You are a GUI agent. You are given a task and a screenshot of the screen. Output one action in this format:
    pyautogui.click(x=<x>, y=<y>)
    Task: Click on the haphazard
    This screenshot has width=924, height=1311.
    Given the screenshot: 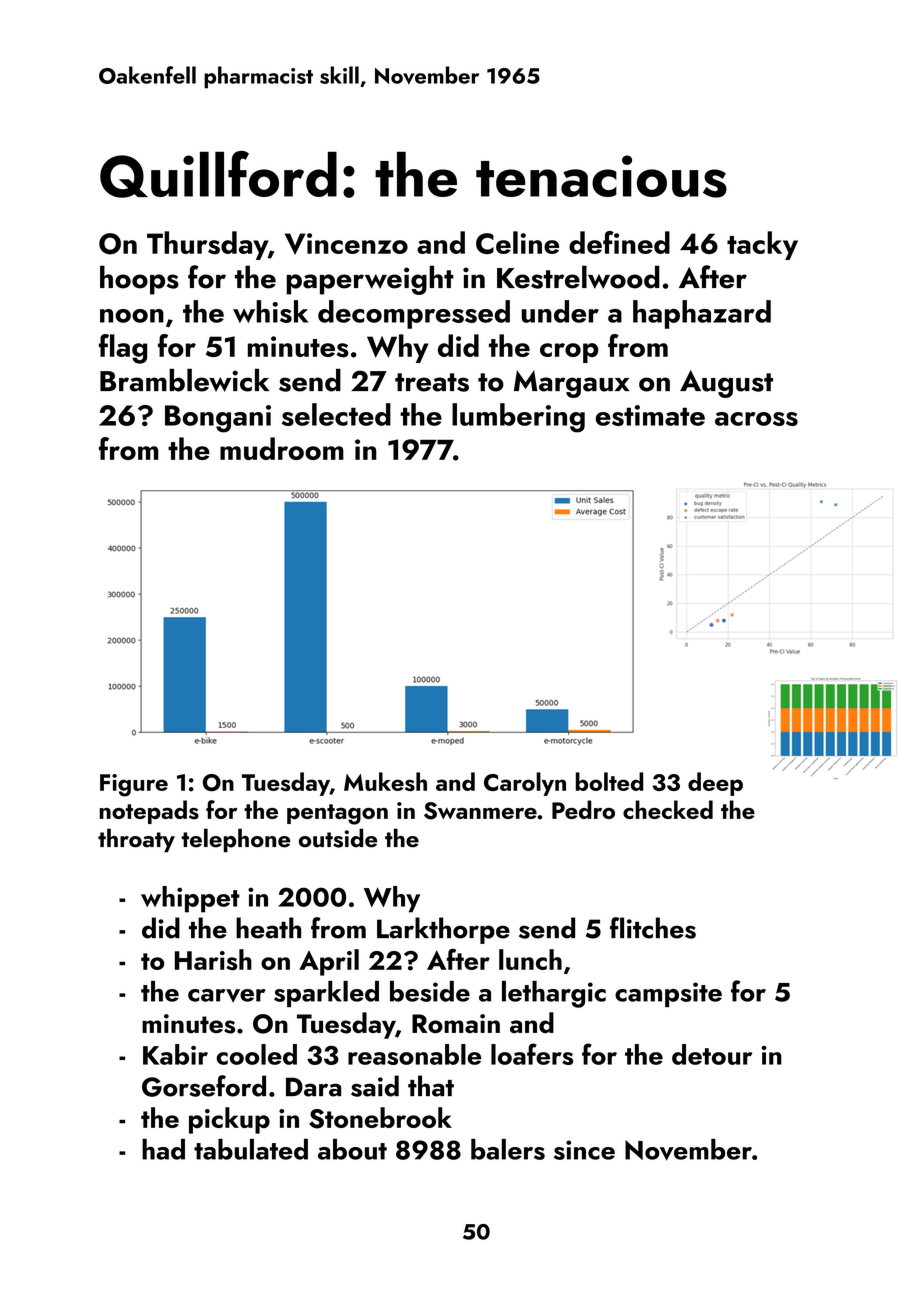 What is the action you would take?
    pyautogui.click(x=702, y=314)
